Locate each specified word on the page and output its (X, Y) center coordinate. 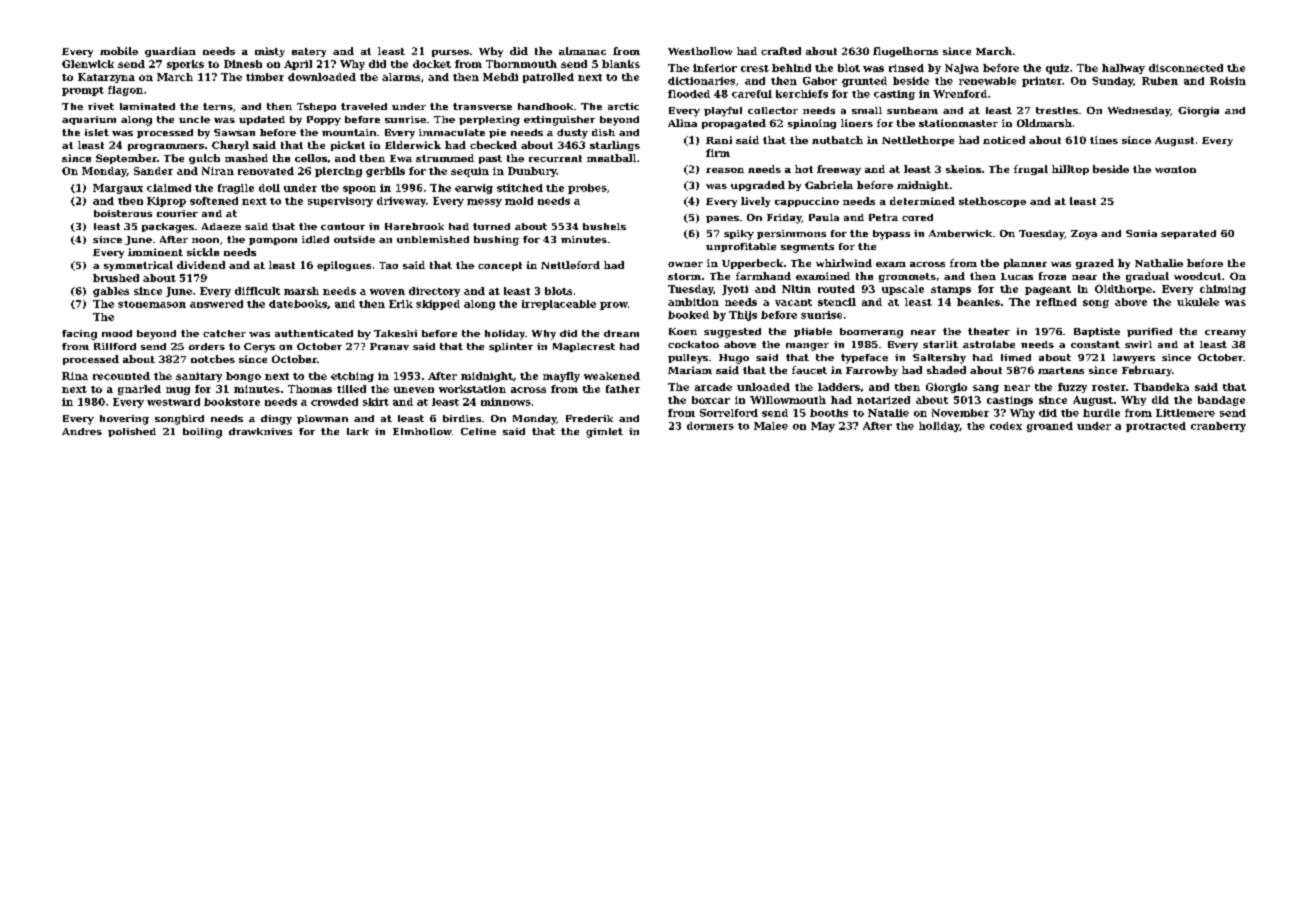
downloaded (322, 77)
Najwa (962, 69)
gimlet (604, 433)
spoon (359, 190)
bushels (604, 226)
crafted (781, 51)
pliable (813, 332)
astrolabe (989, 344)
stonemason (152, 304)
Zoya (1084, 235)
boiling (202, 433)
